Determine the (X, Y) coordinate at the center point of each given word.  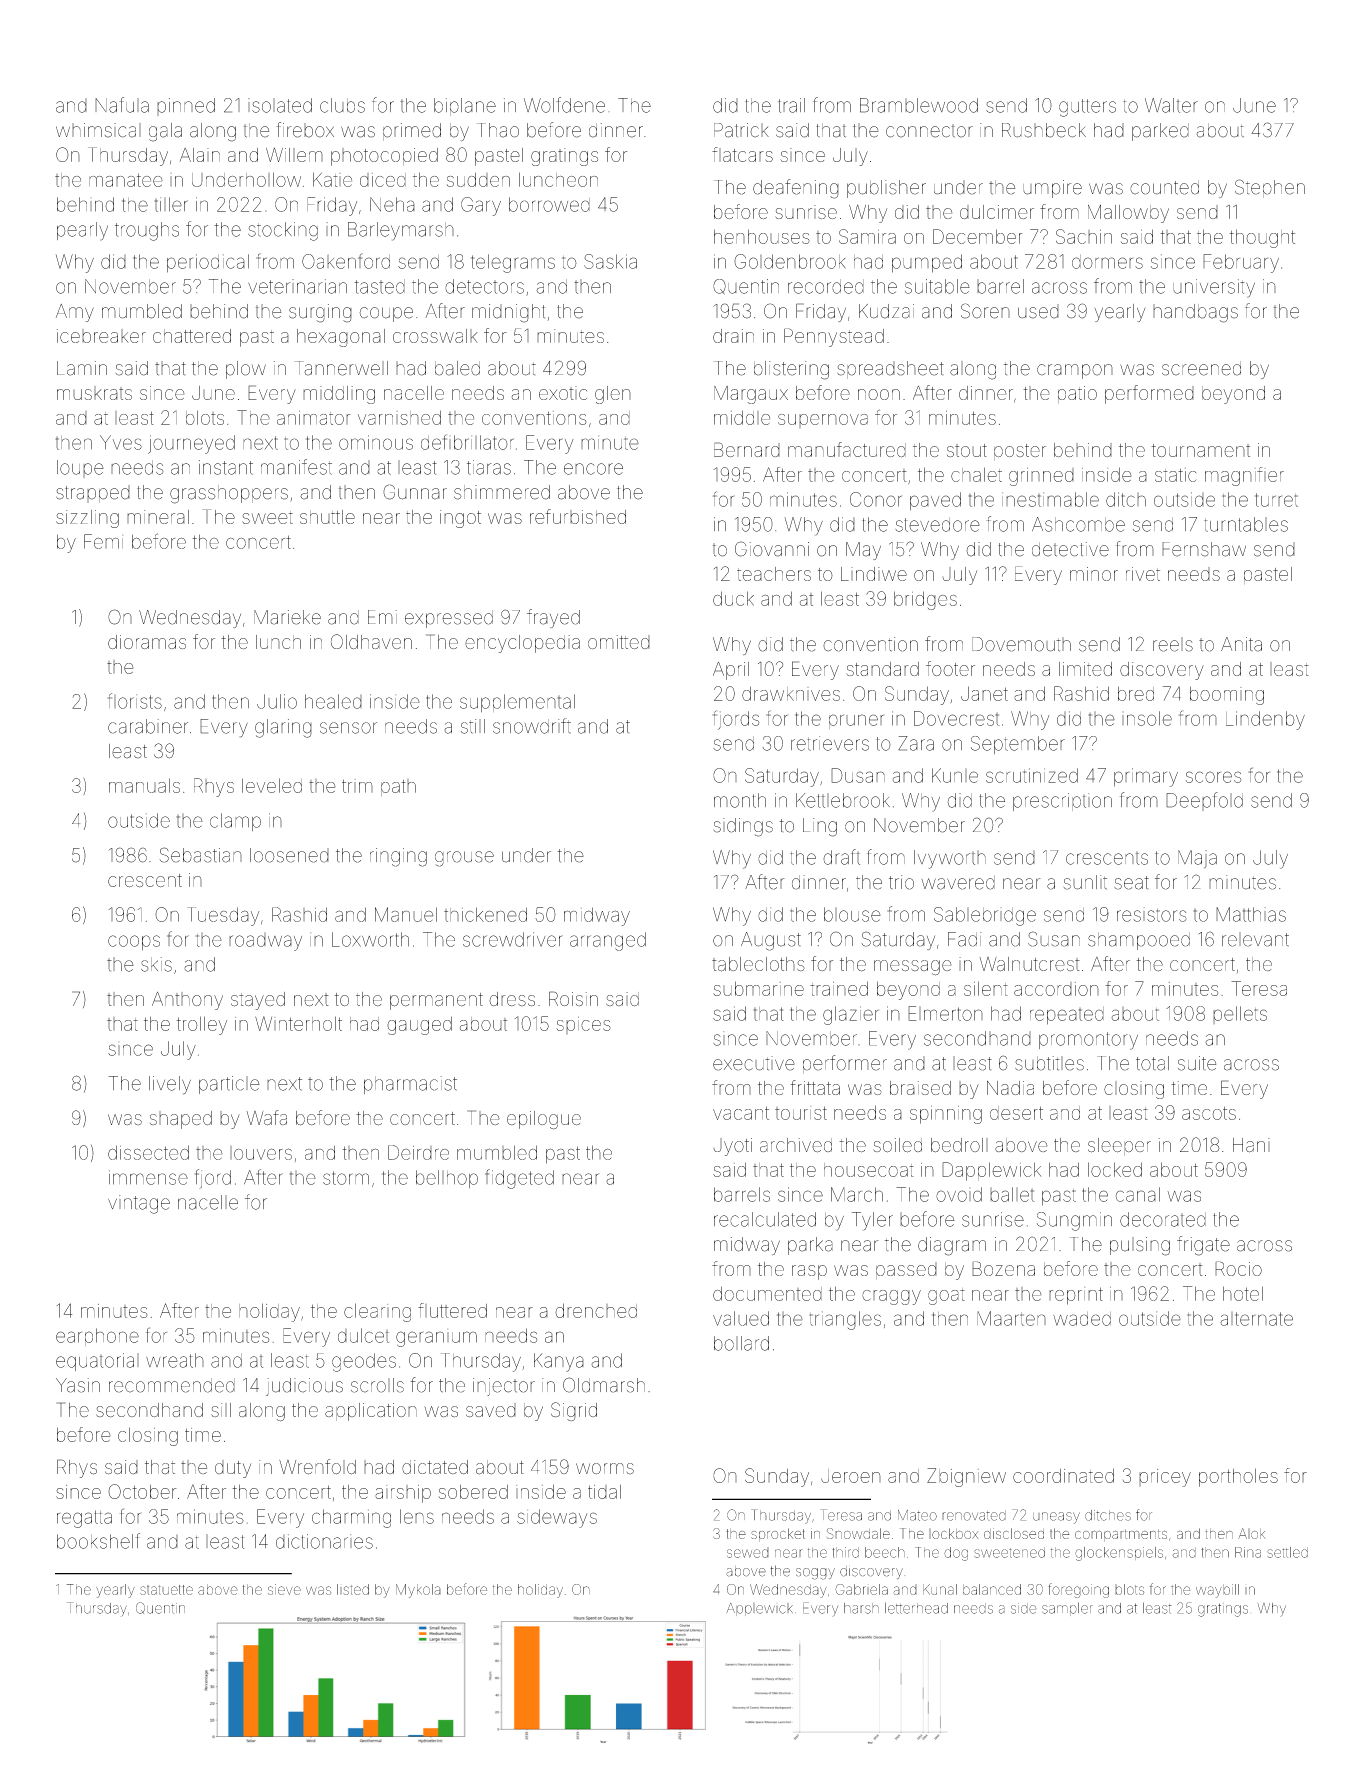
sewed (748, 1552)
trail (791, 105)
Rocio (1238, 1268)
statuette (166, 1590)
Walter (1171, 105)
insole (1147, 718)
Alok (1251, 1533)
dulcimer (997, 212)
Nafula (122, 105)
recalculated (765, 1219)
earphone (97, 1337)
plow (246, 370)
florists (135, 701)
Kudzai (886, 311)
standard (882, 669)
